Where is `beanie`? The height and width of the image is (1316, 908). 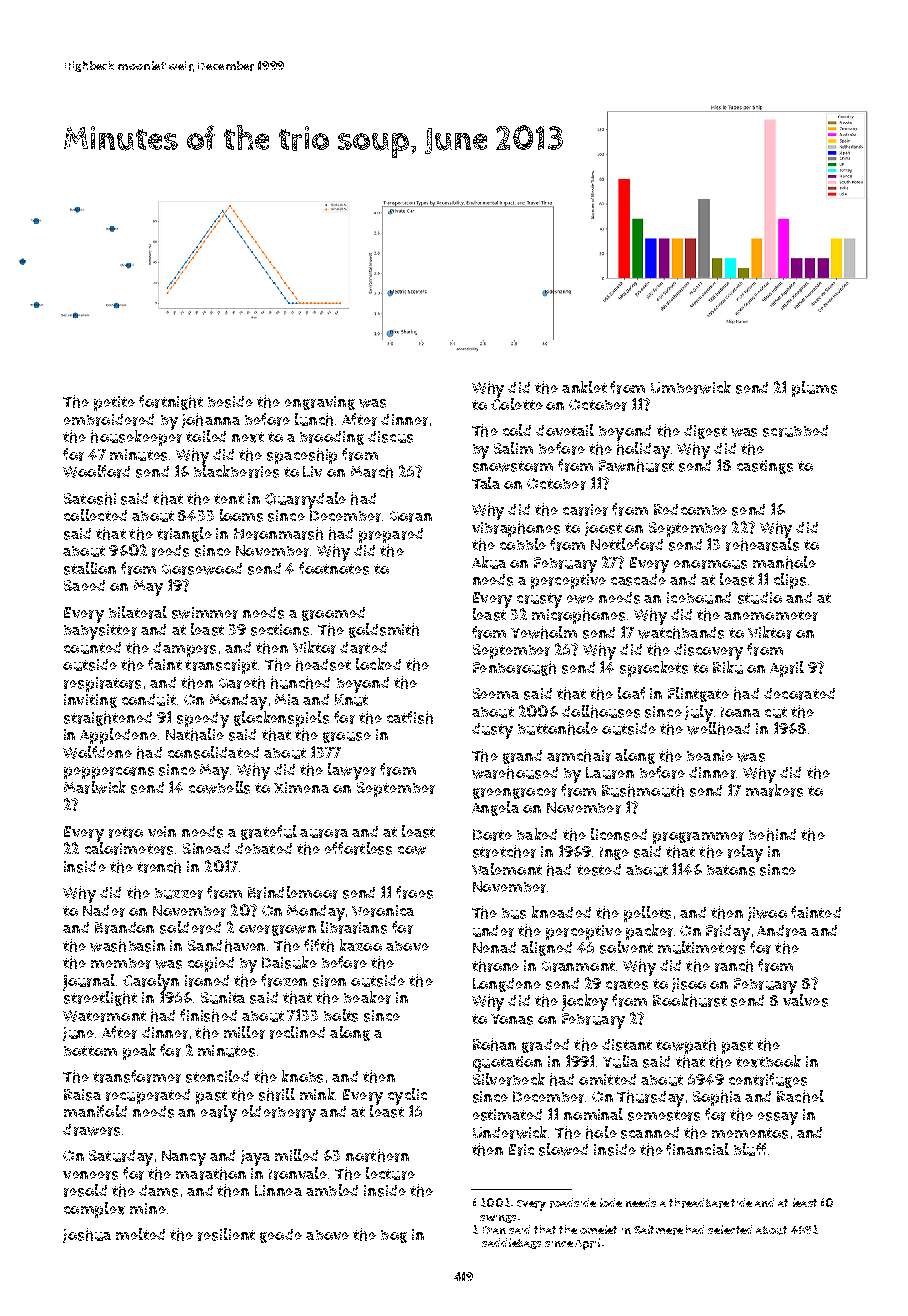 beanie is located at coordinates (710, 755).
